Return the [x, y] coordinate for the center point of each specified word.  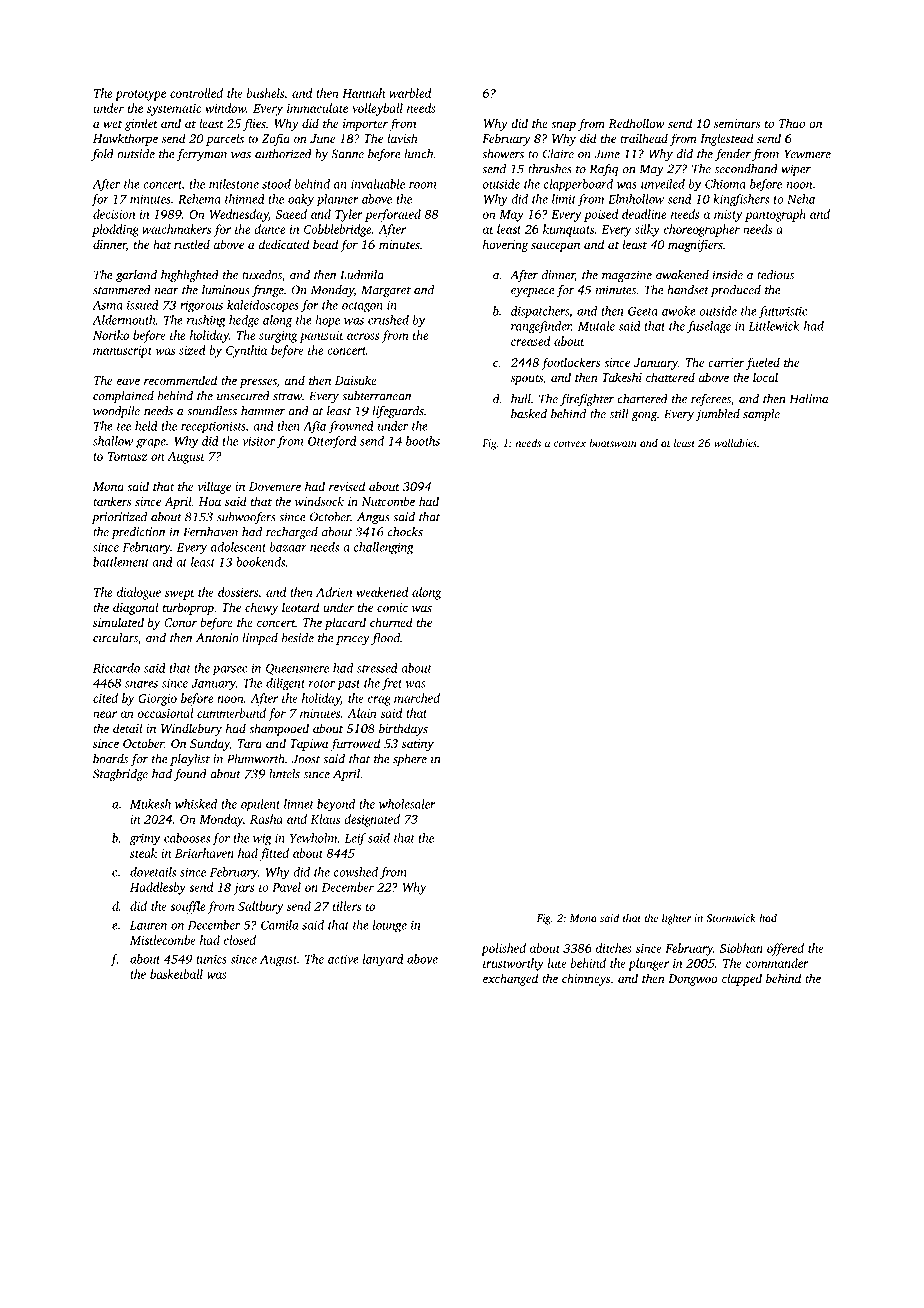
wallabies [735, 442]
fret [392, 684]
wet [112, 124]
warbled [410, 93]
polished [503, 949]
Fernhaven [210, 532]
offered [785, 949]
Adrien [334, 592]
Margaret [386, 291]
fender [733, 155]
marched [417, 698]
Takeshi [622, 377]
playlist [190, 760]
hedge [244, 321]
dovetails [153, 872]
